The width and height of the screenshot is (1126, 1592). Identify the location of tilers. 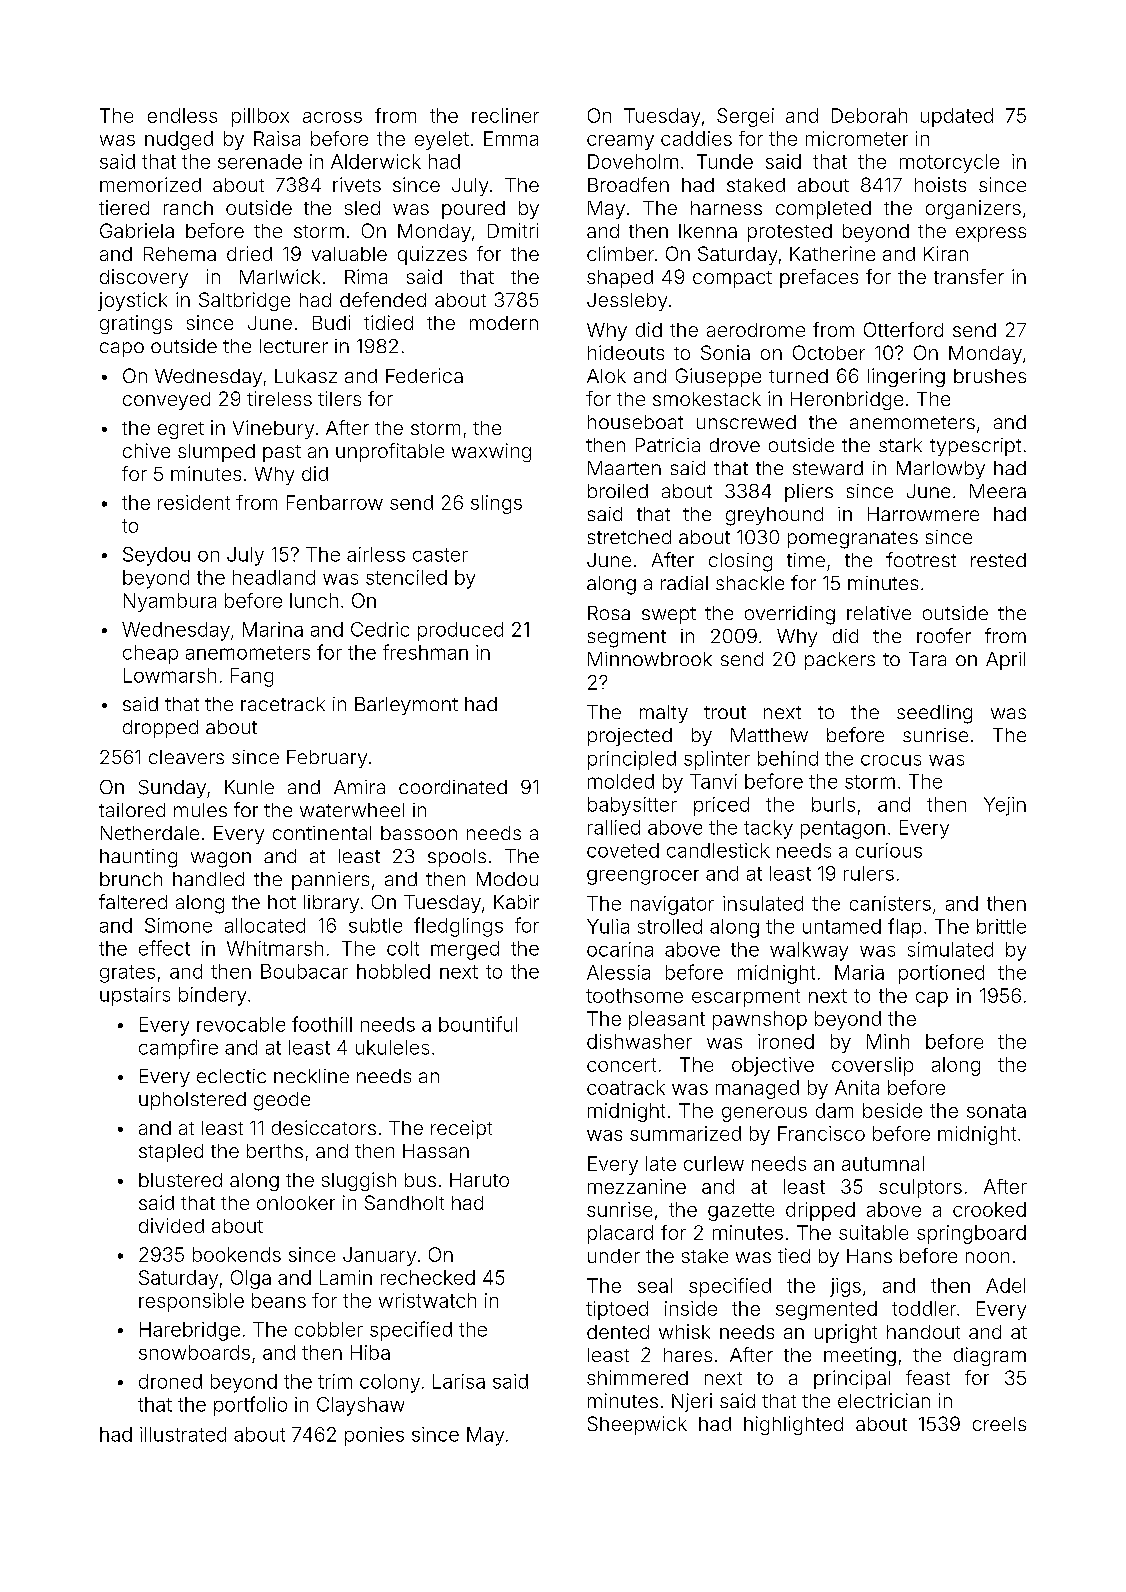
(339, 398).
